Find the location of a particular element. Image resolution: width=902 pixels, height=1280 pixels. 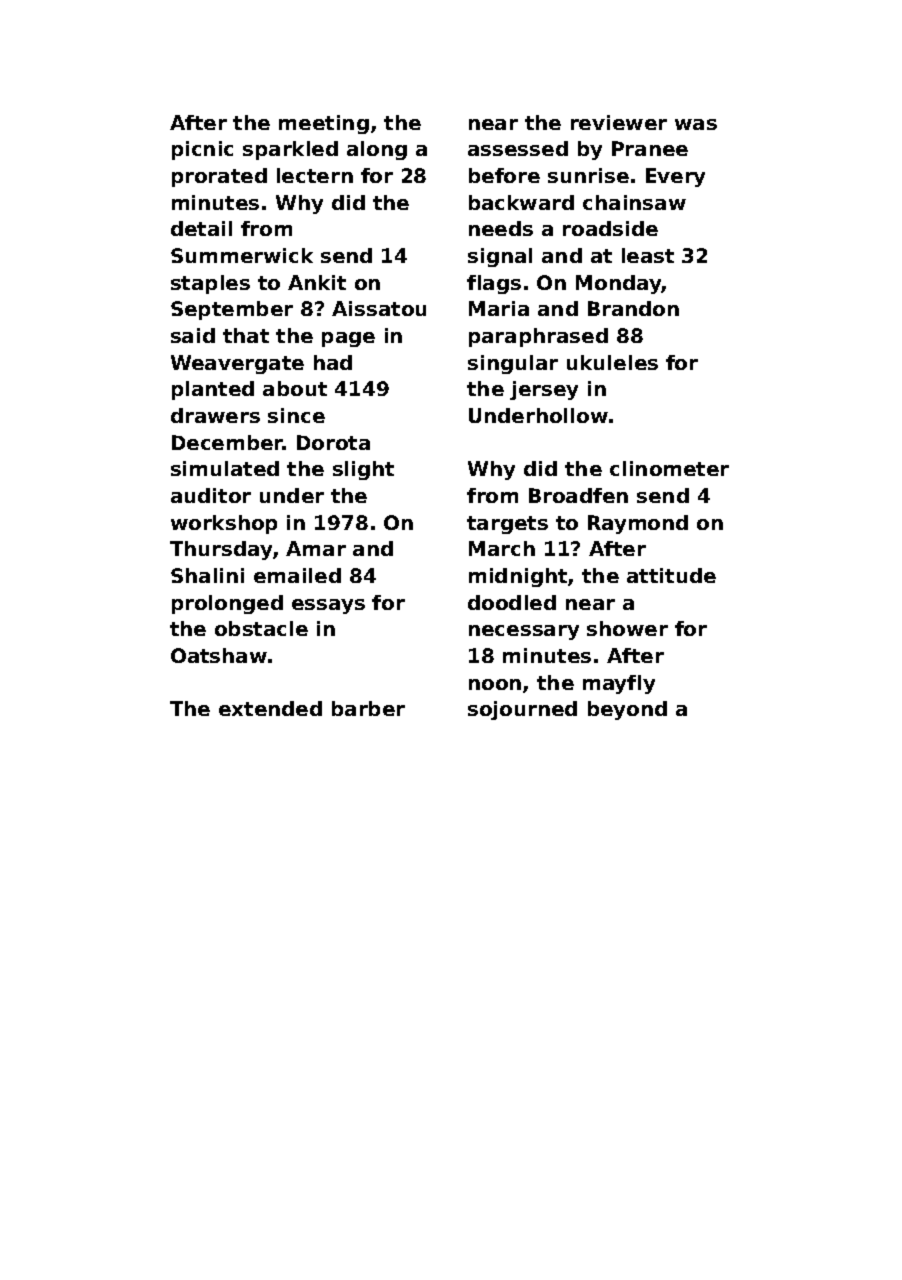

targets is located at coordinates (507, 525).
